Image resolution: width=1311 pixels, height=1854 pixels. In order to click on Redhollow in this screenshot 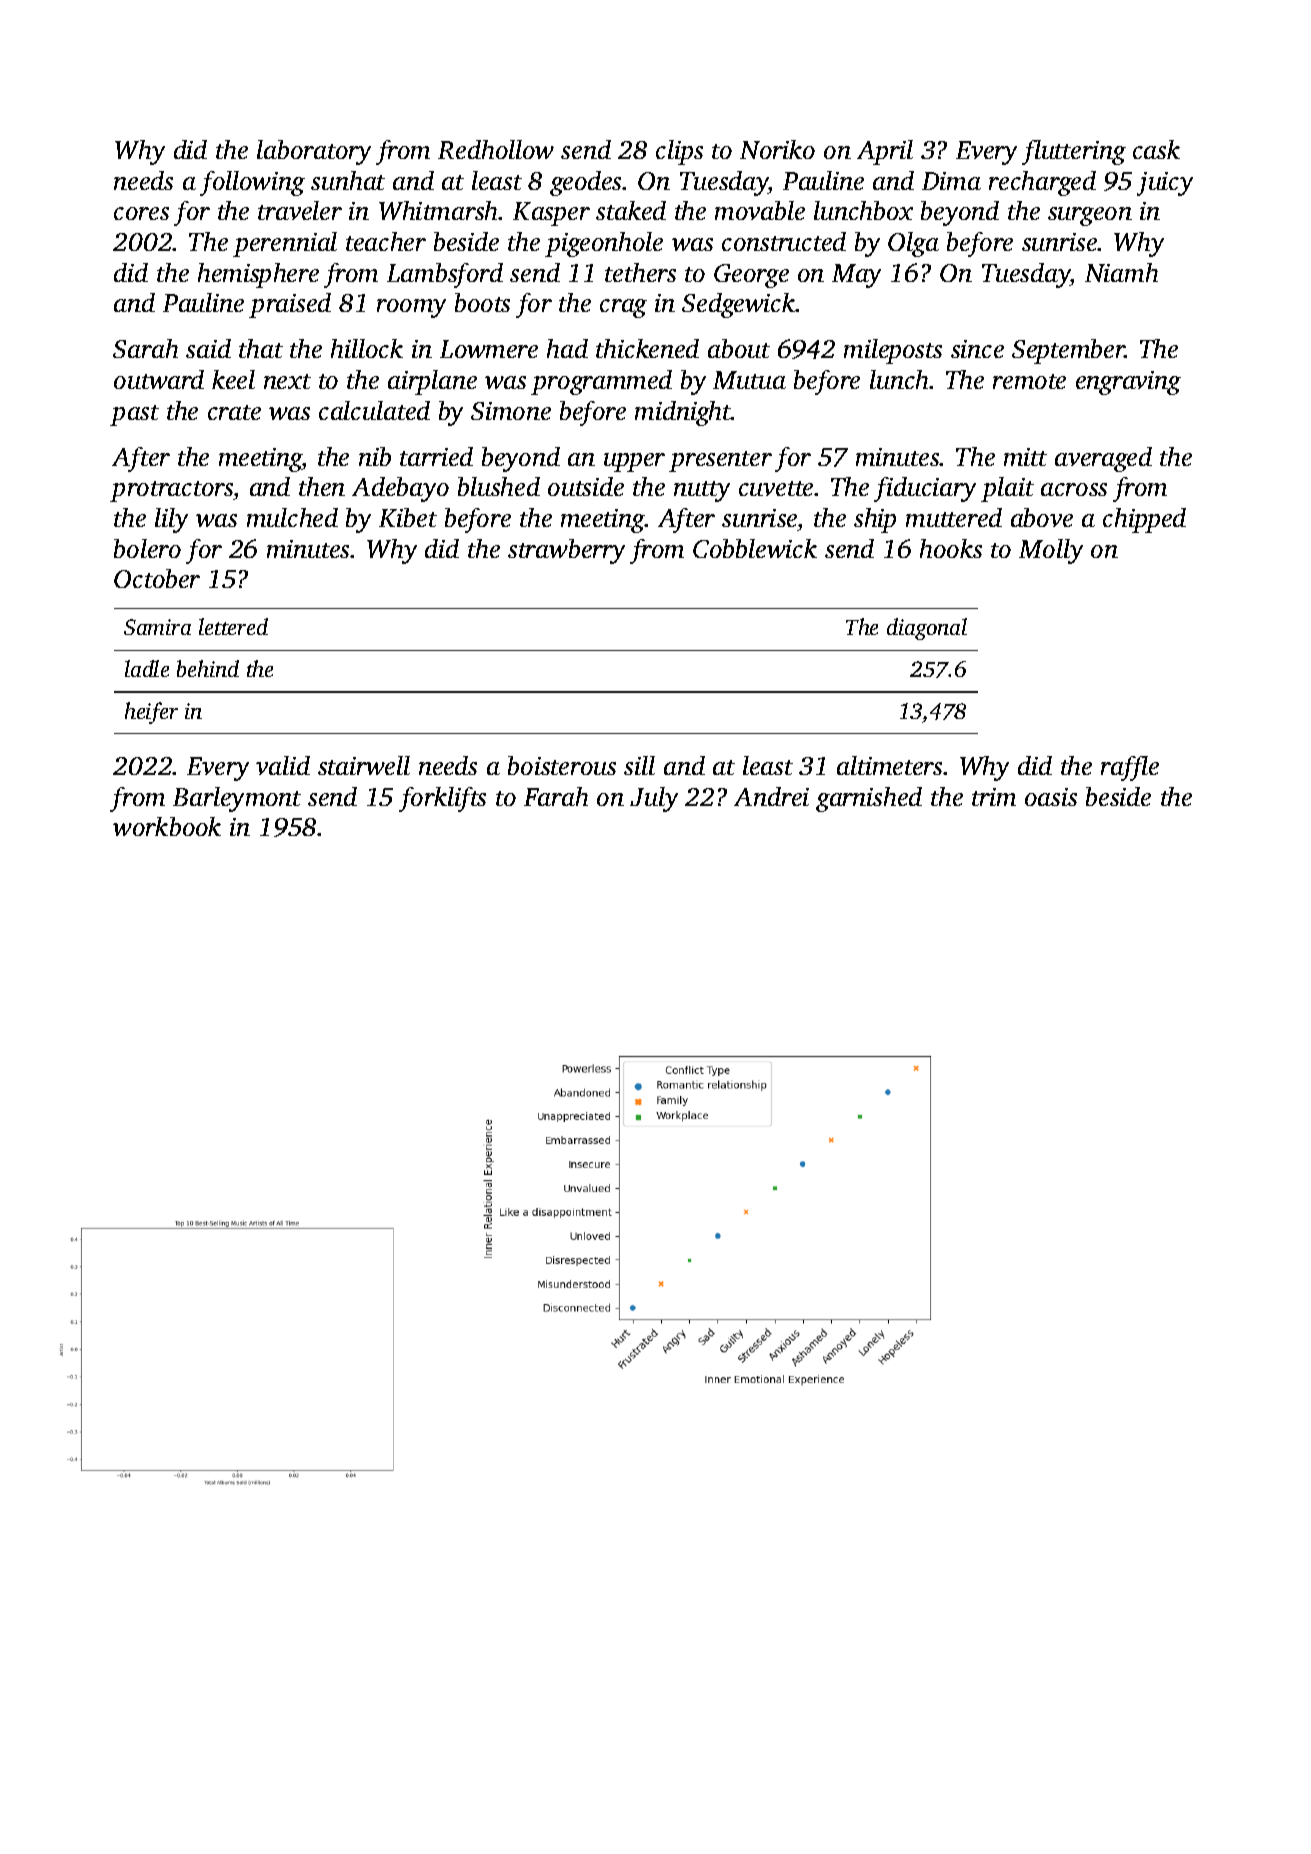, I will do `click(496, 149)`.
